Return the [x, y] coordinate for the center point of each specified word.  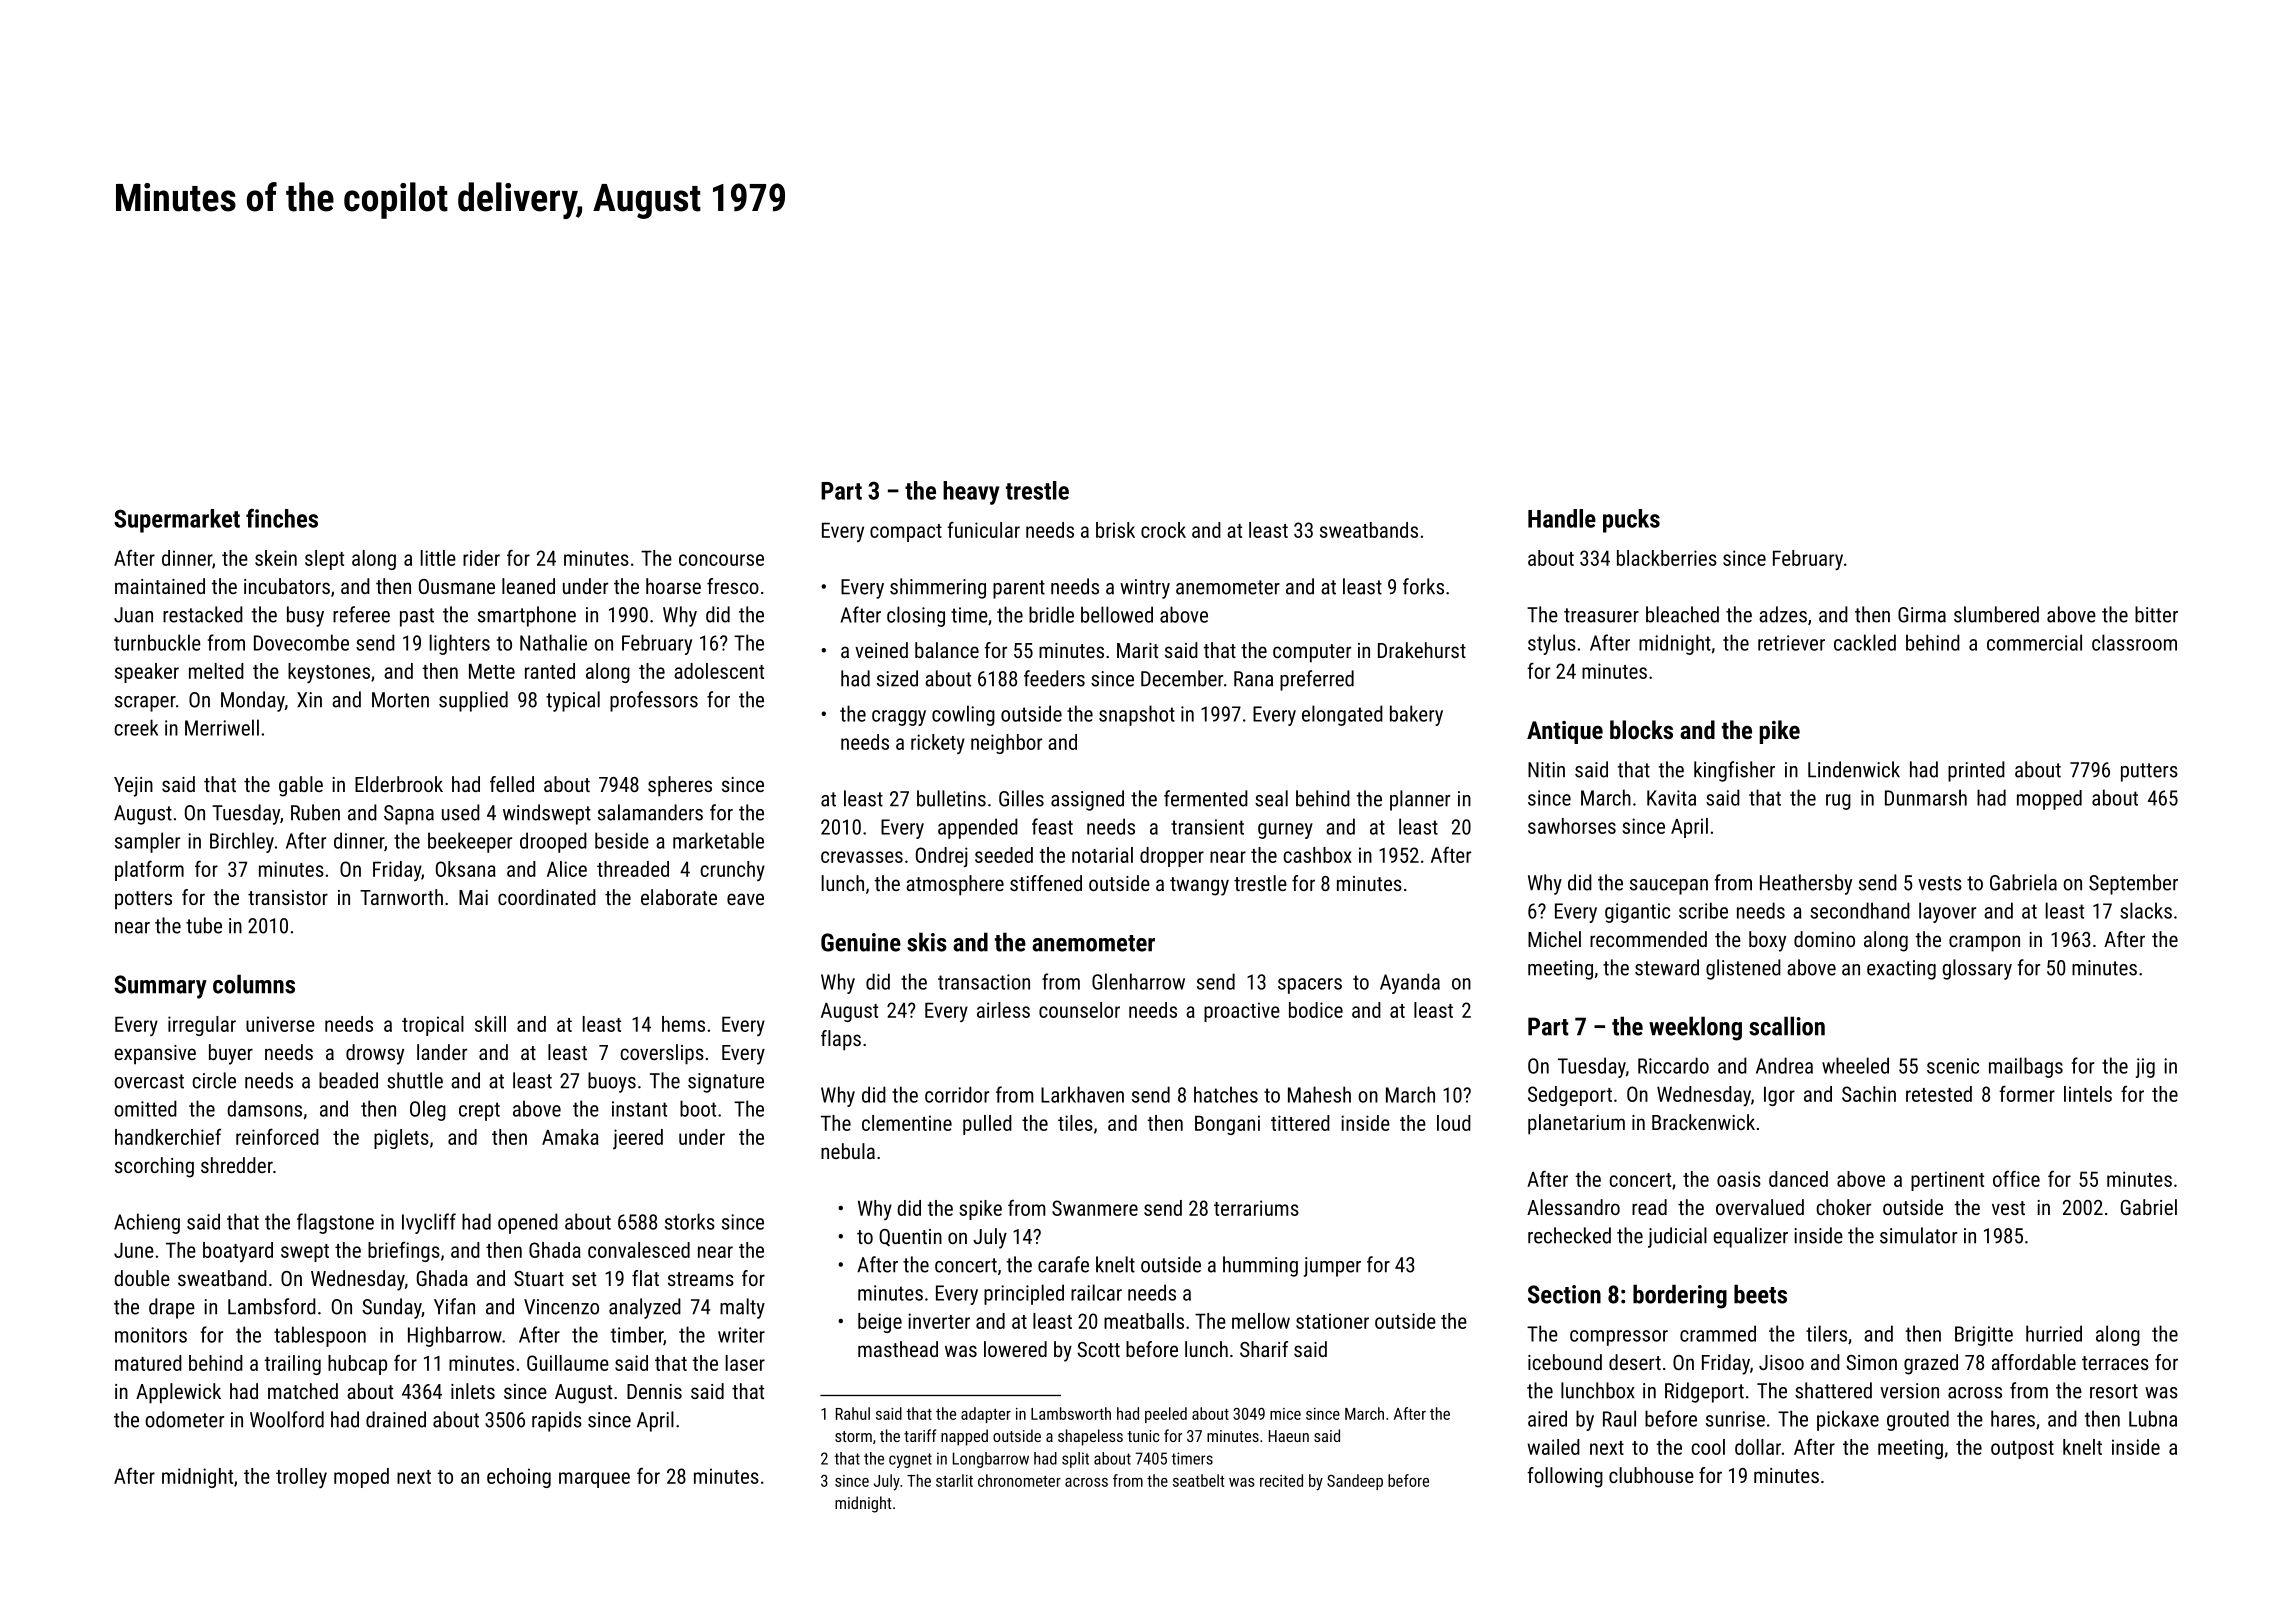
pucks [1631, 521]
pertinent [1947, 1181]
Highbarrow [455, 1336]
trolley [301, 1478]
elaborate [679, 897]
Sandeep [1355, 1482]
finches [282, 518]
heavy [971, 493]
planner [1420, 800]
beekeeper [470, 842]
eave [745, 899]
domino [1824, 939]
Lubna [2153, 1418]
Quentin [910, 1238]
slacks [2146, 910]
